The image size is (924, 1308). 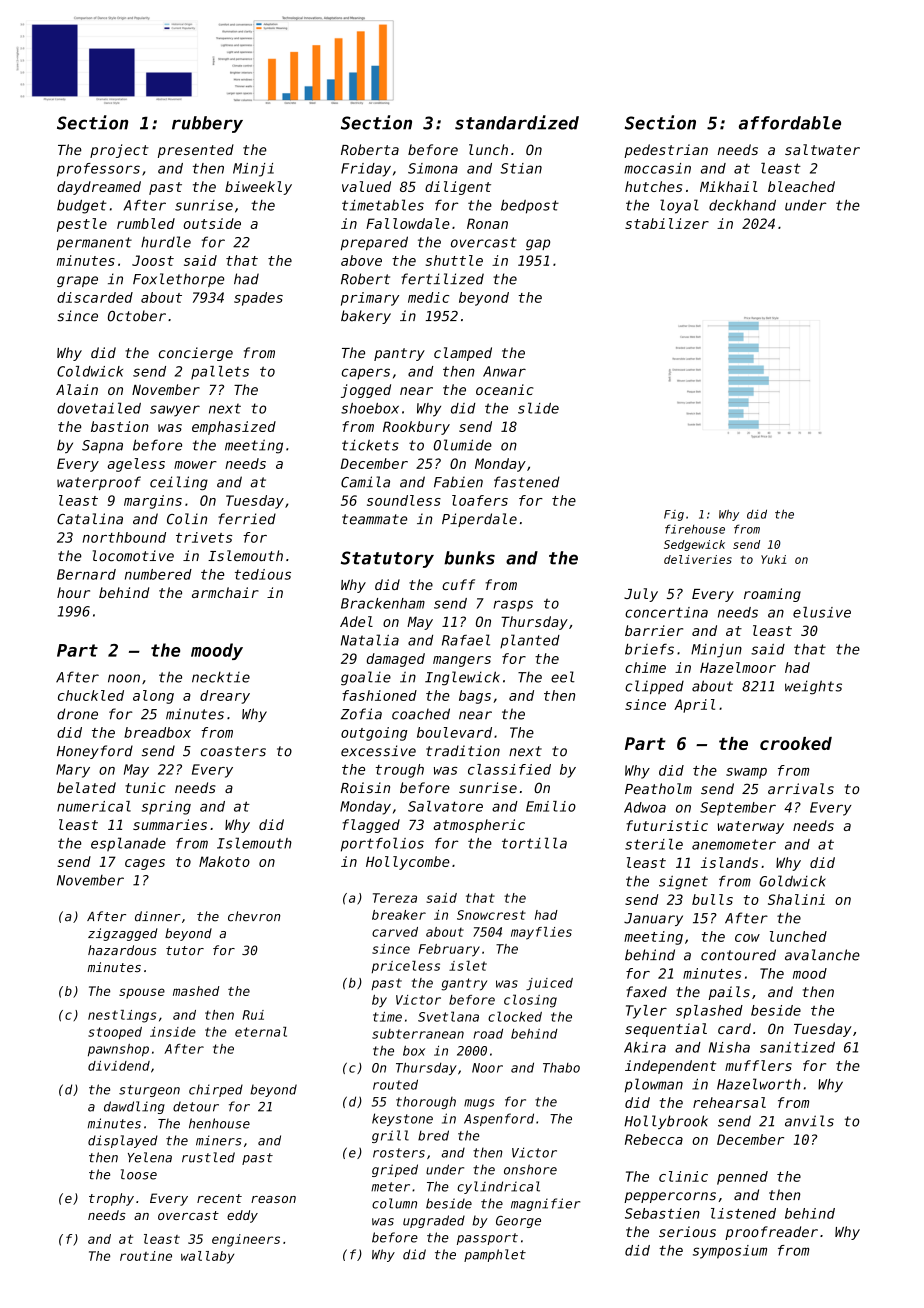 I want to click on symposium, so click(x=730, y=1252).
